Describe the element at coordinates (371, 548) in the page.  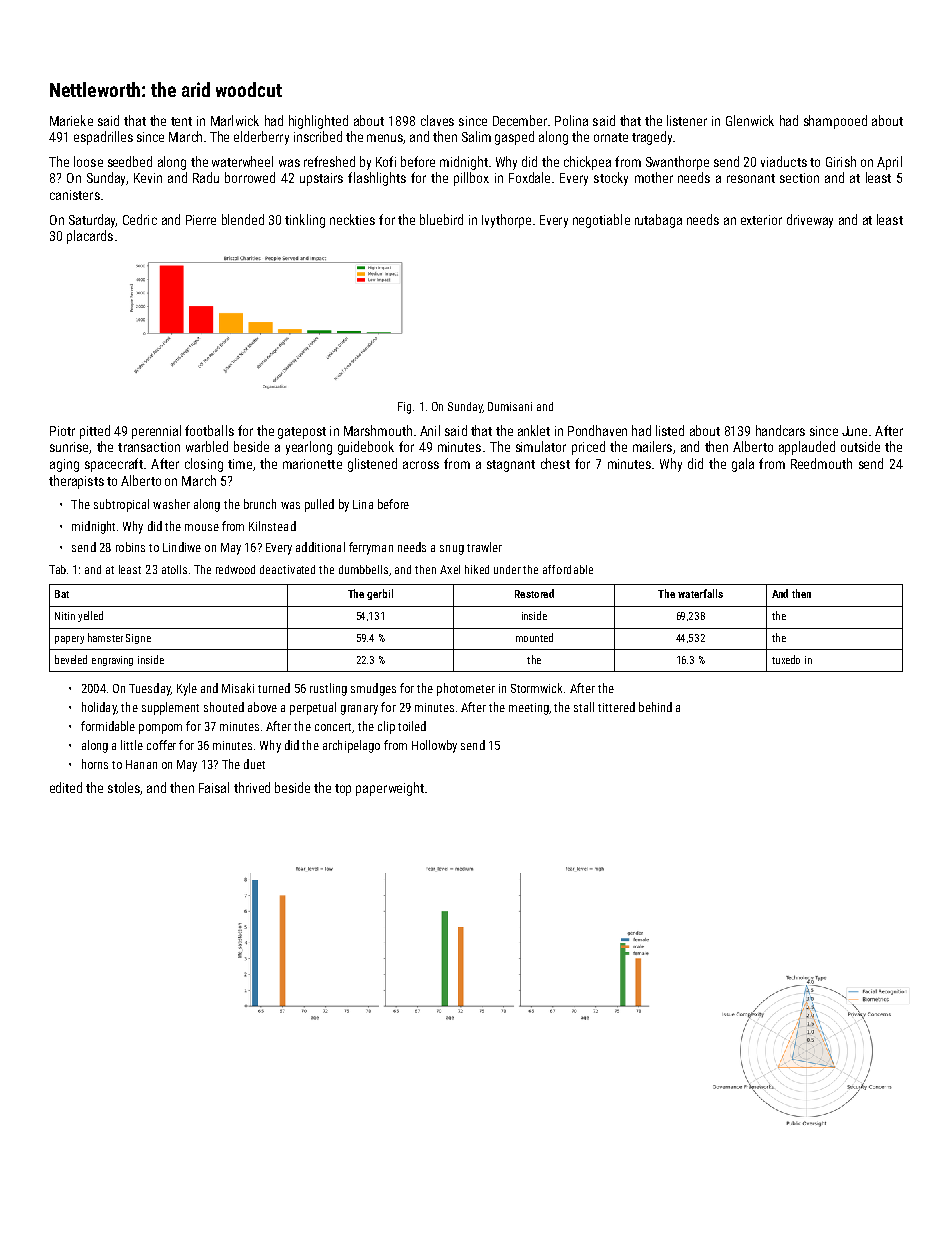
I see `ferryman` at that location.
